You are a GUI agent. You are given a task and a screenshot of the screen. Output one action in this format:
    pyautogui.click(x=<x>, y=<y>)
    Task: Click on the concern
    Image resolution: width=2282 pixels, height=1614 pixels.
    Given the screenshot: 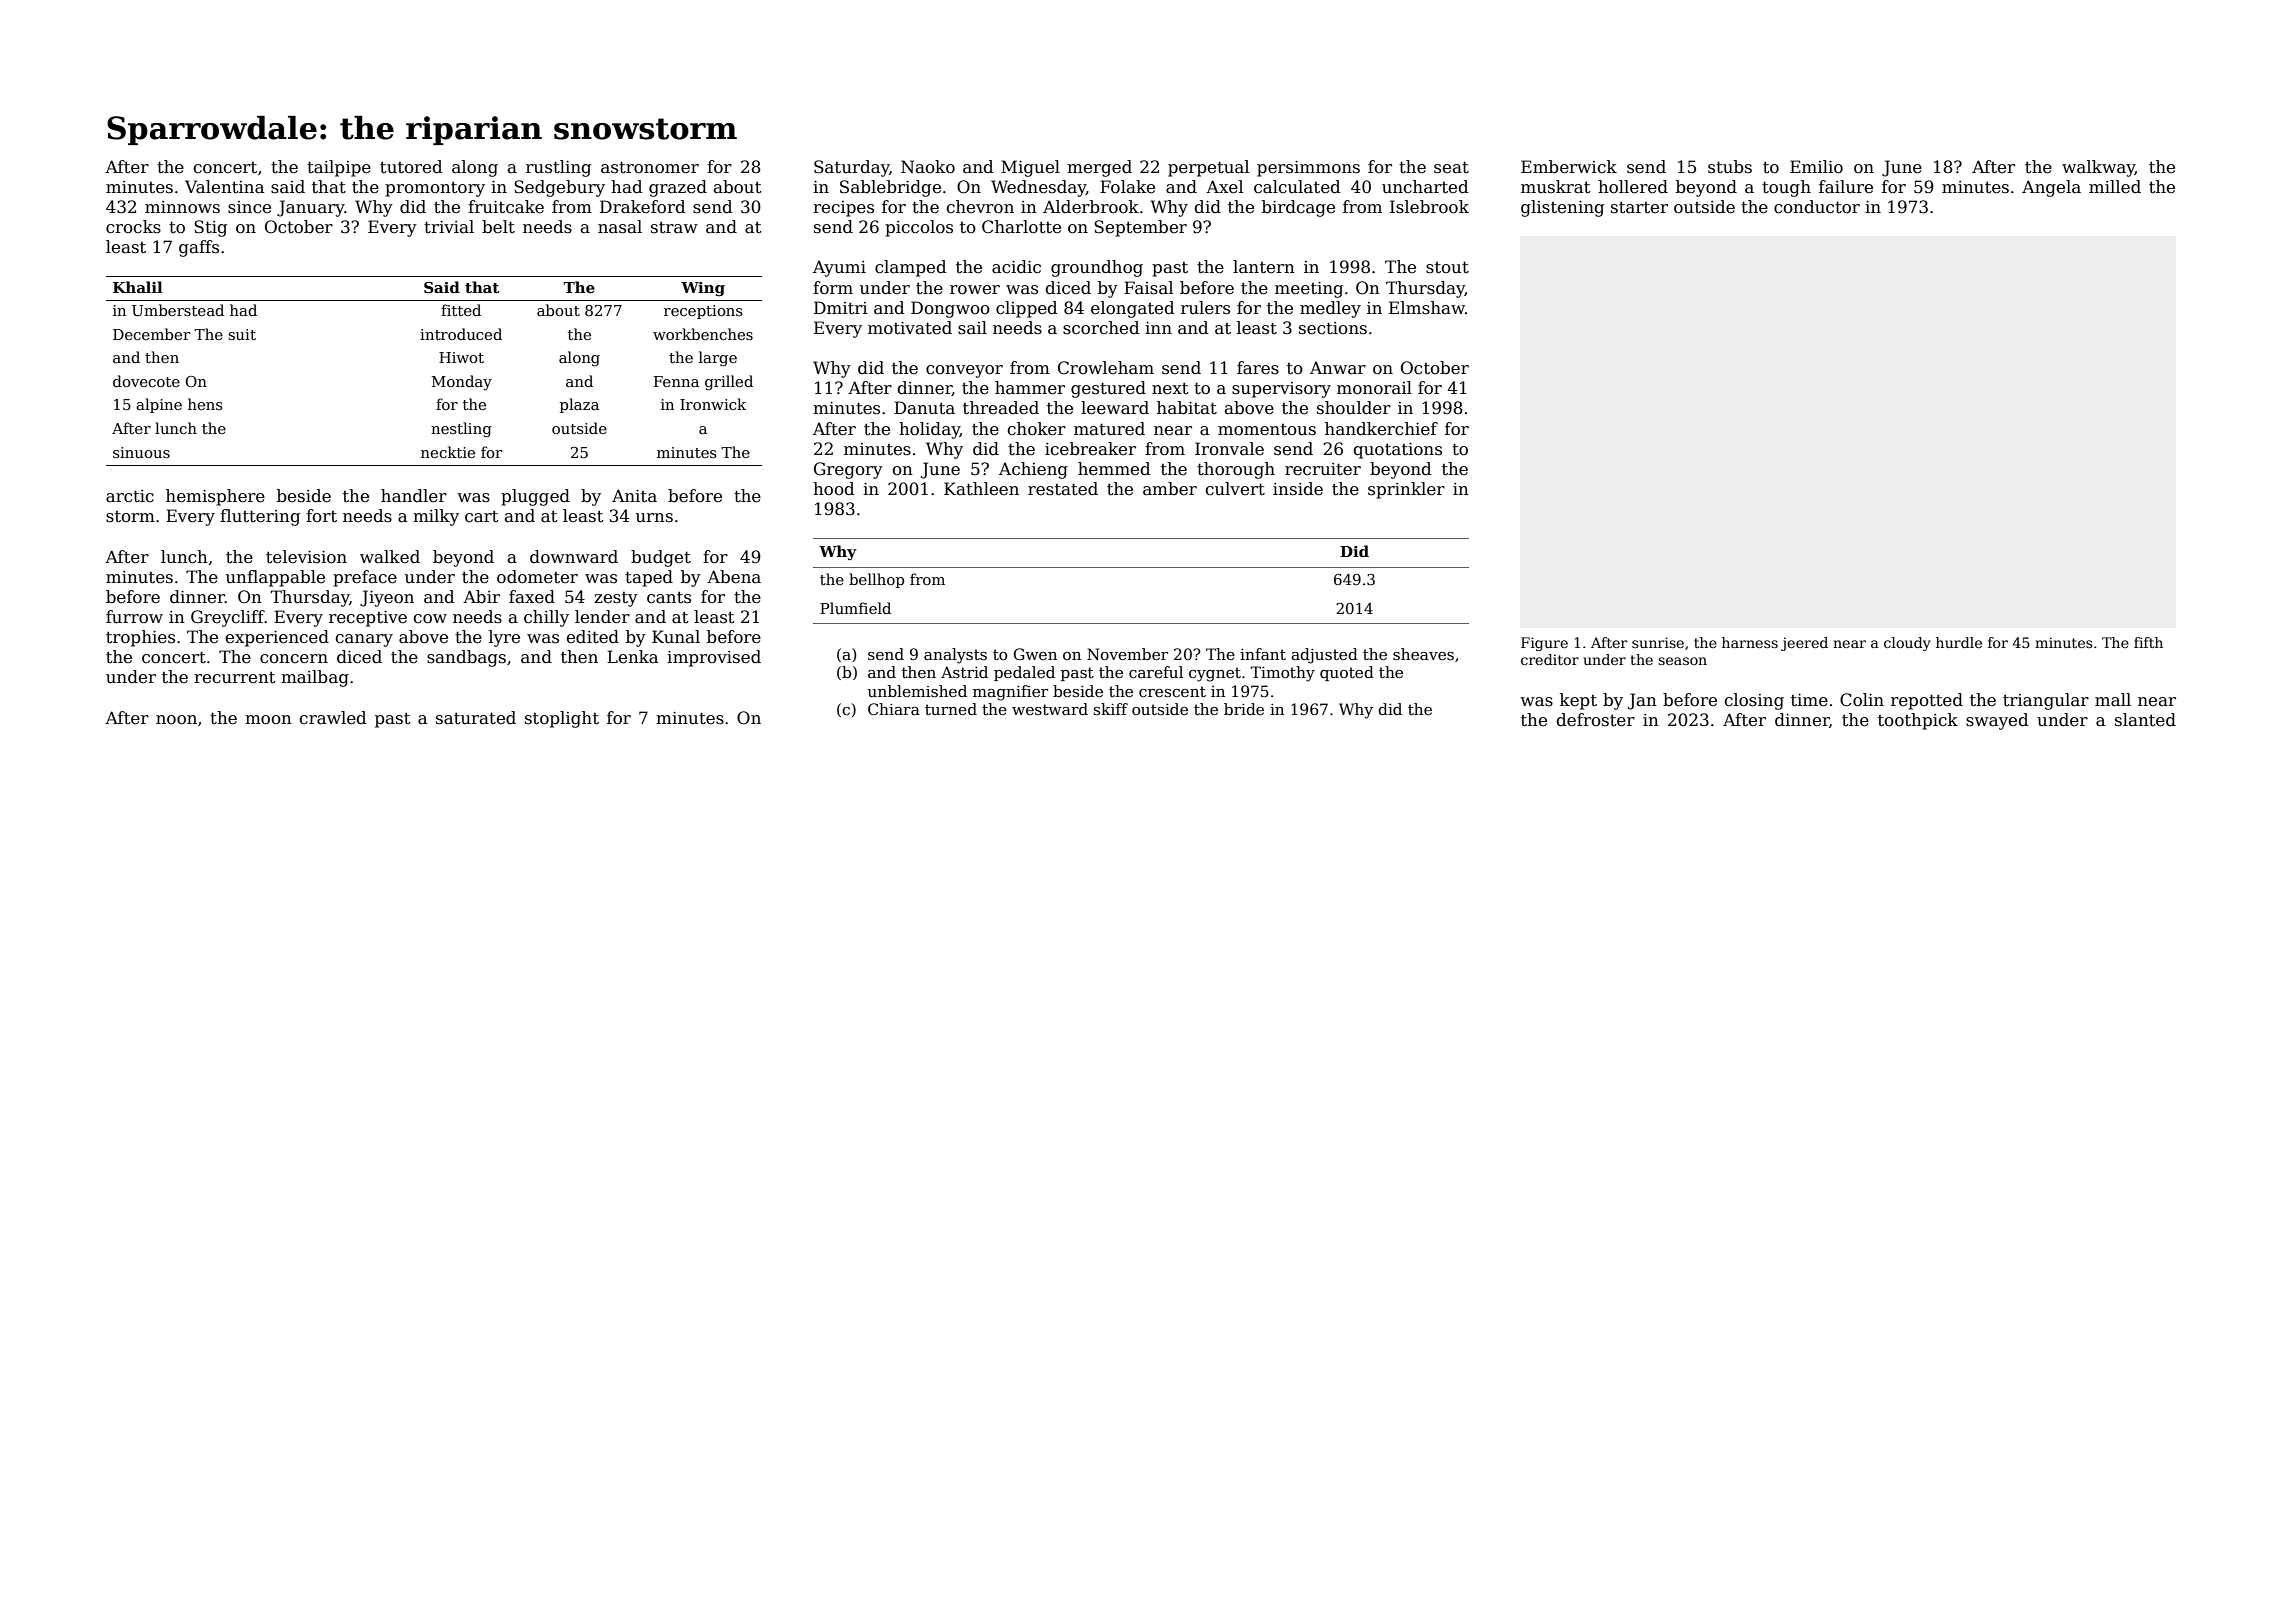 What is the action you would take?
    pyautogui.click(x=294, y=659)
